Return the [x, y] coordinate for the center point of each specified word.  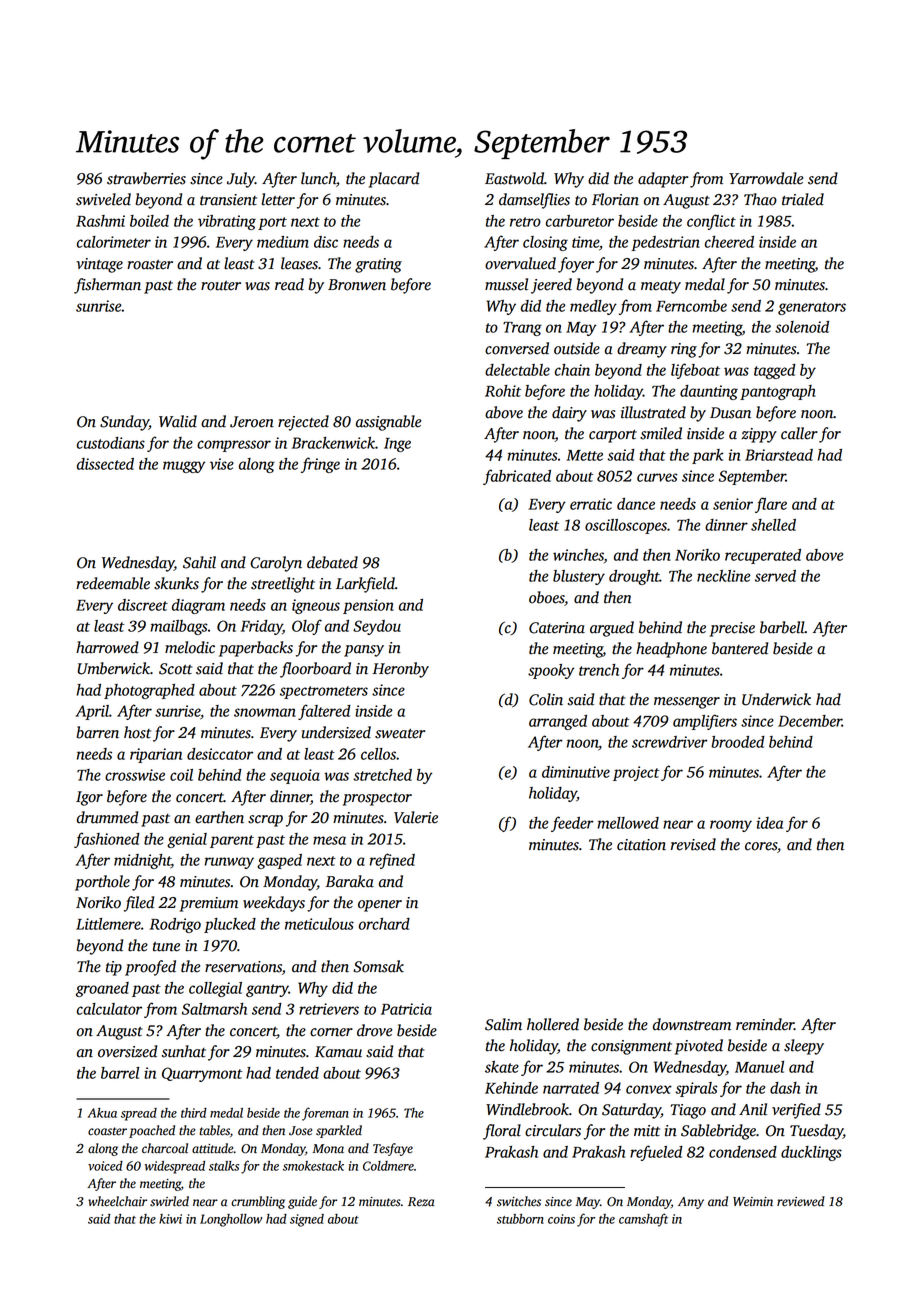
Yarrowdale [766, 178]
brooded [738, 742]
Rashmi [100, 221]
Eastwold [514, 178]
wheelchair [117, 1201]
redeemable [113, 583]
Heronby [400, 670]
